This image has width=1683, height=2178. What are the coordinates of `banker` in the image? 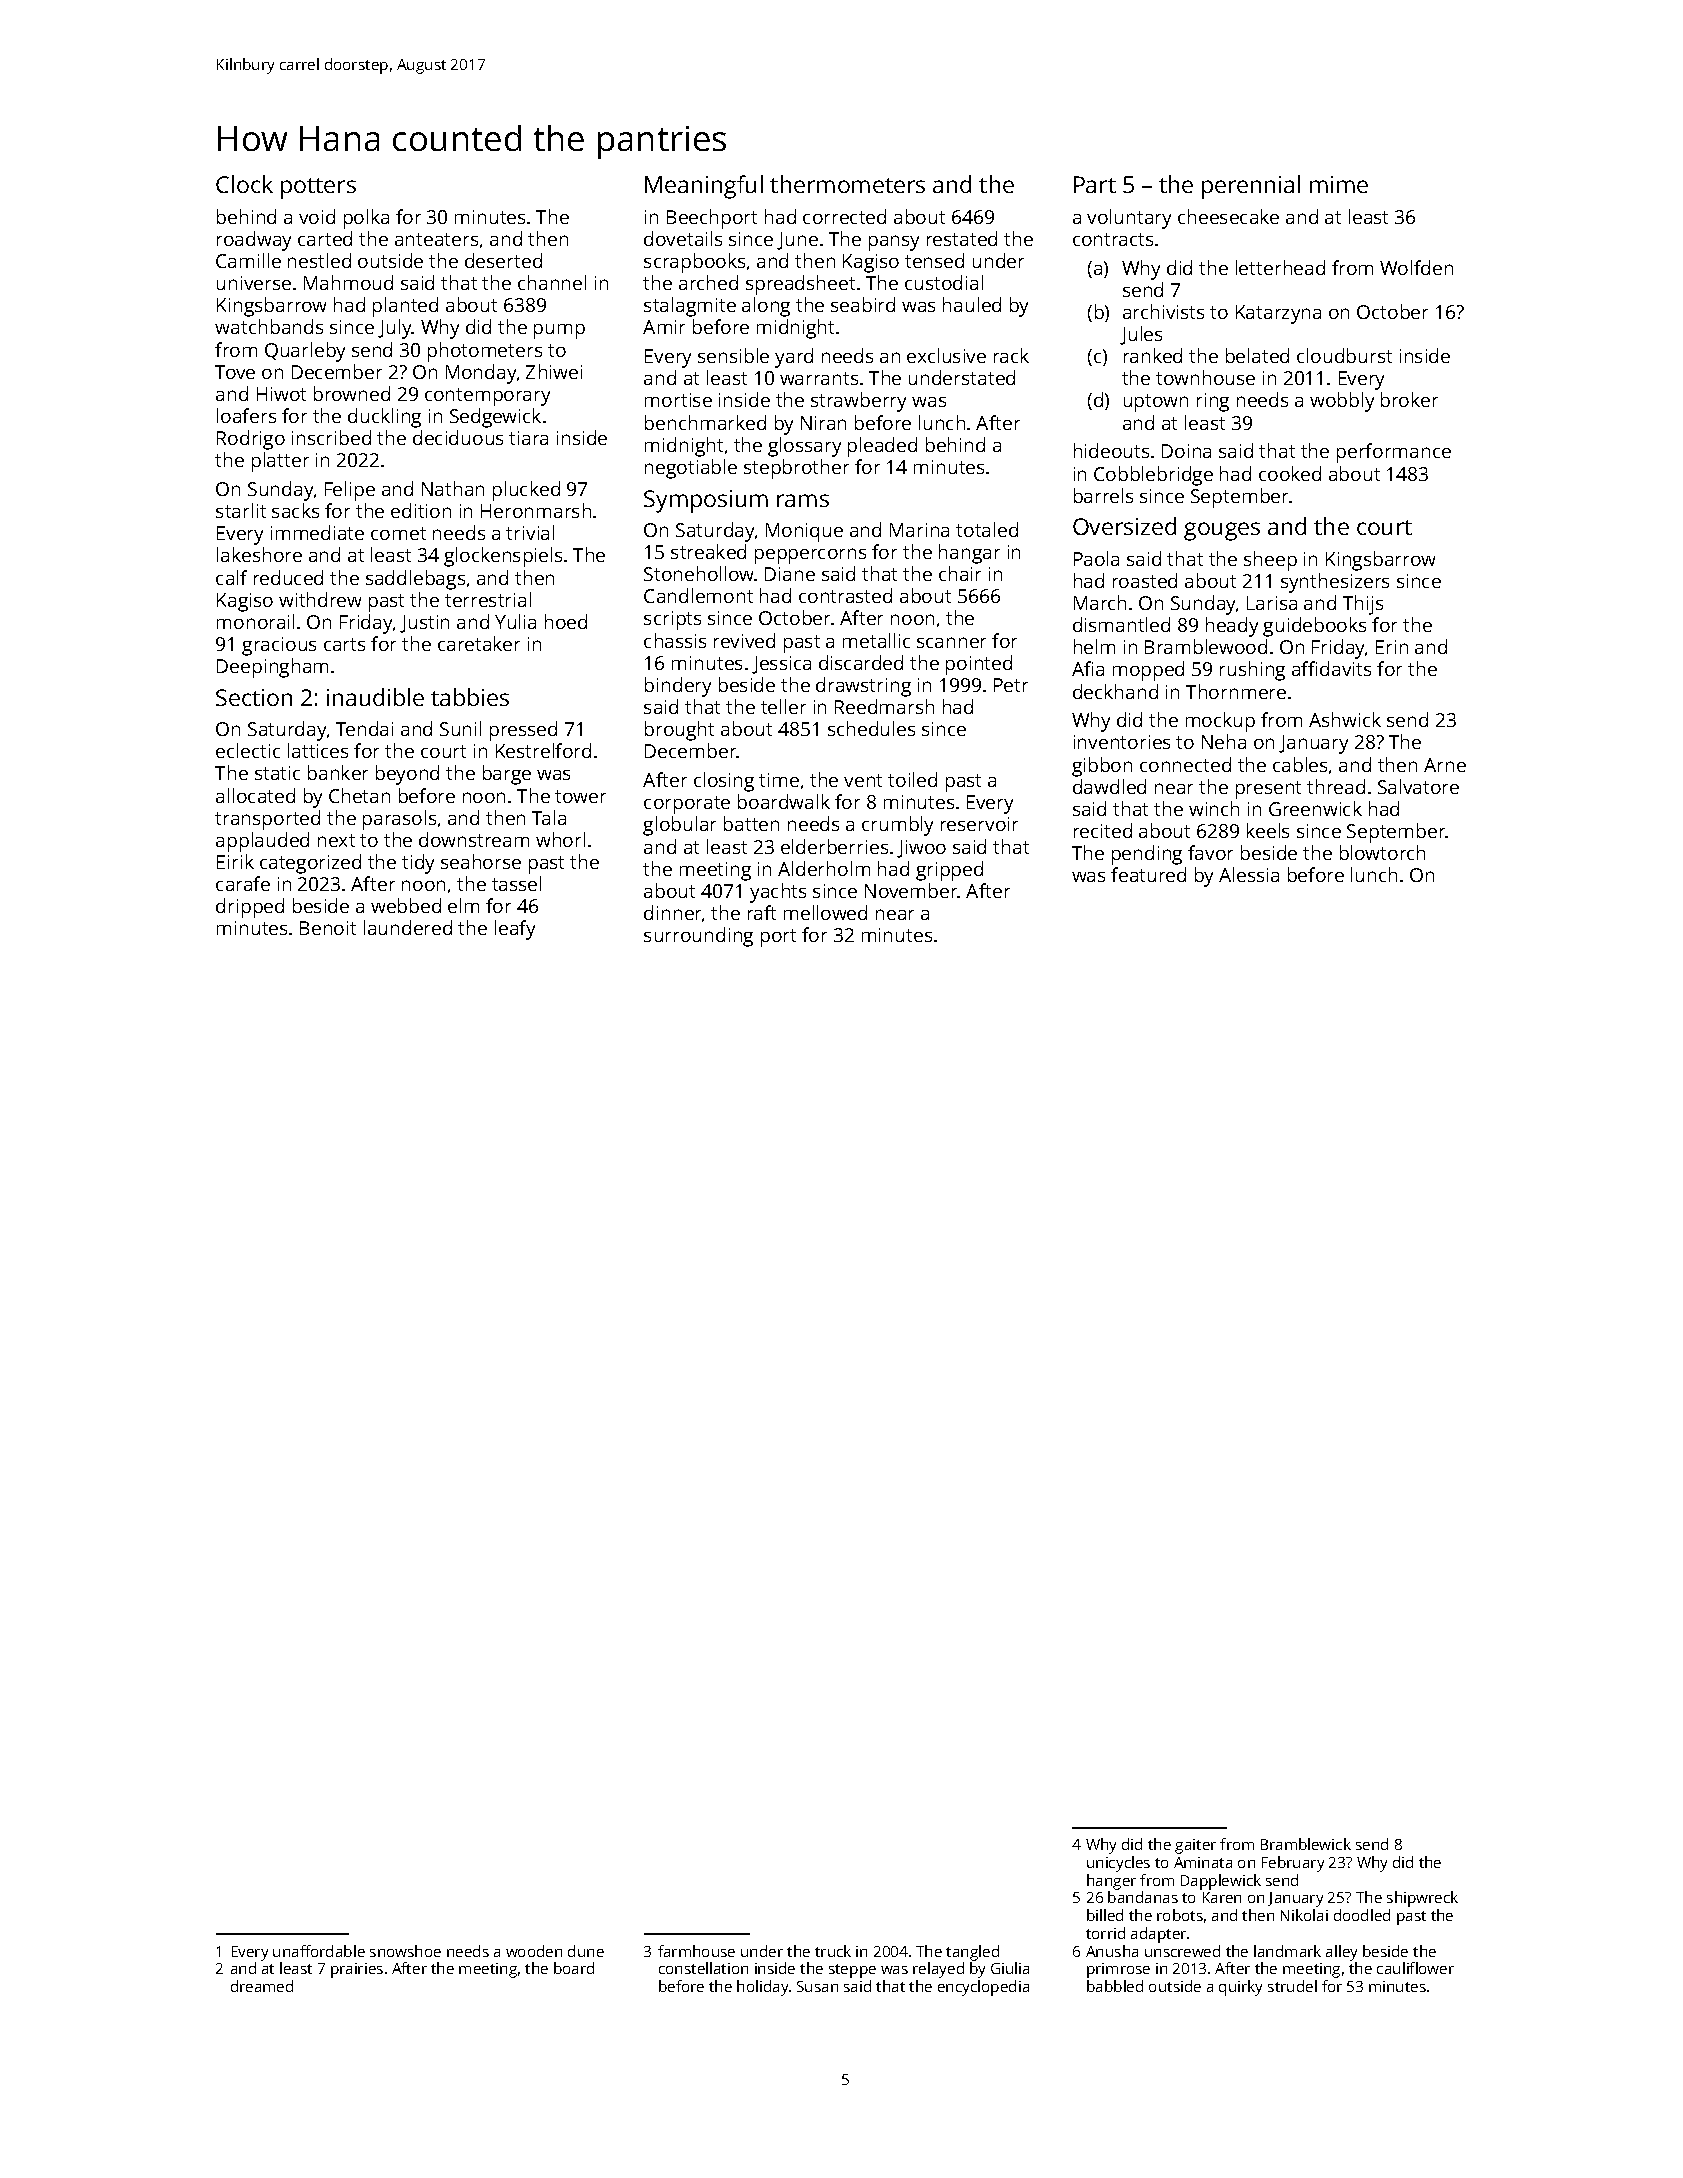 It's located at (338, 772).
